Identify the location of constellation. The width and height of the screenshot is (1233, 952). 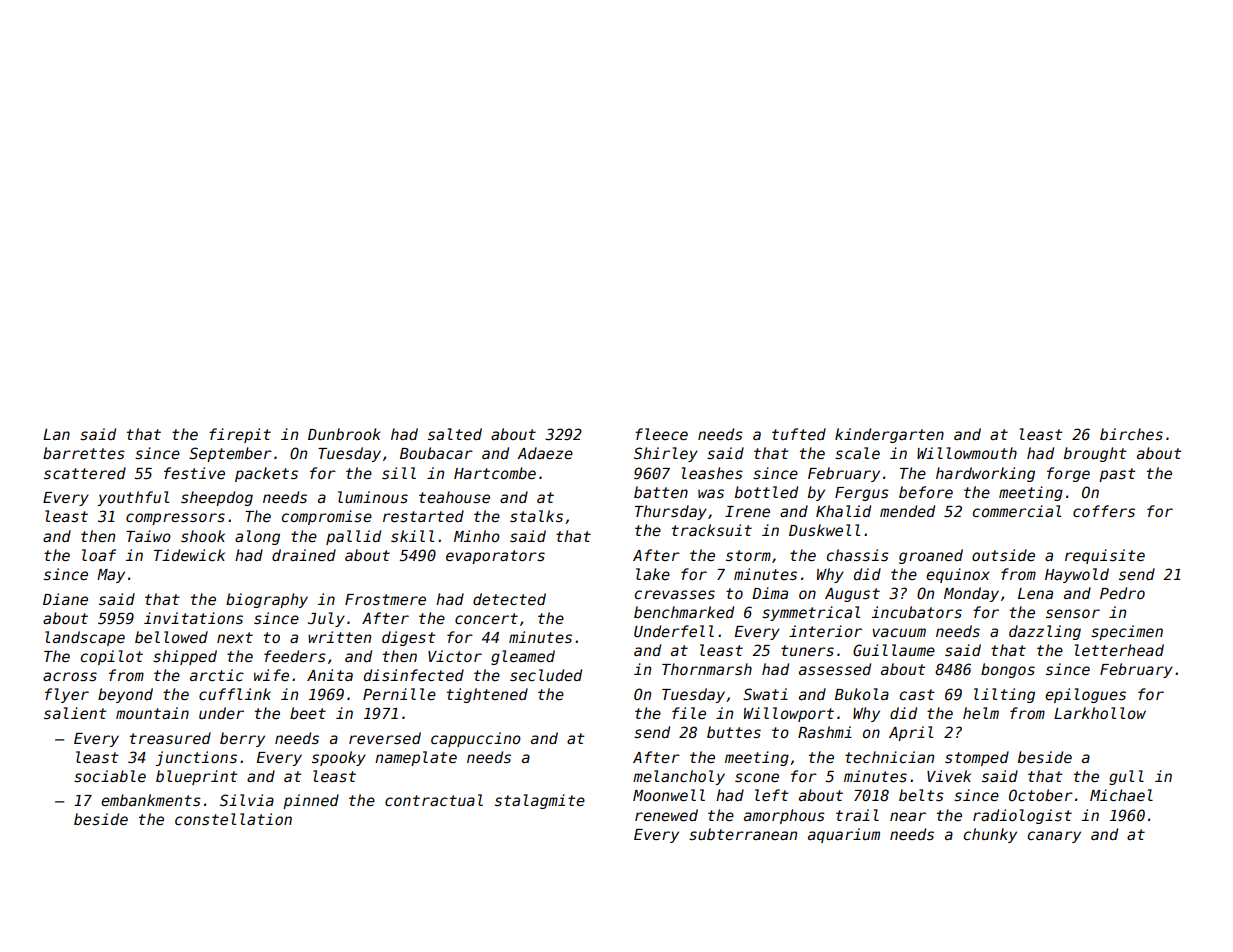
(233, 819).
